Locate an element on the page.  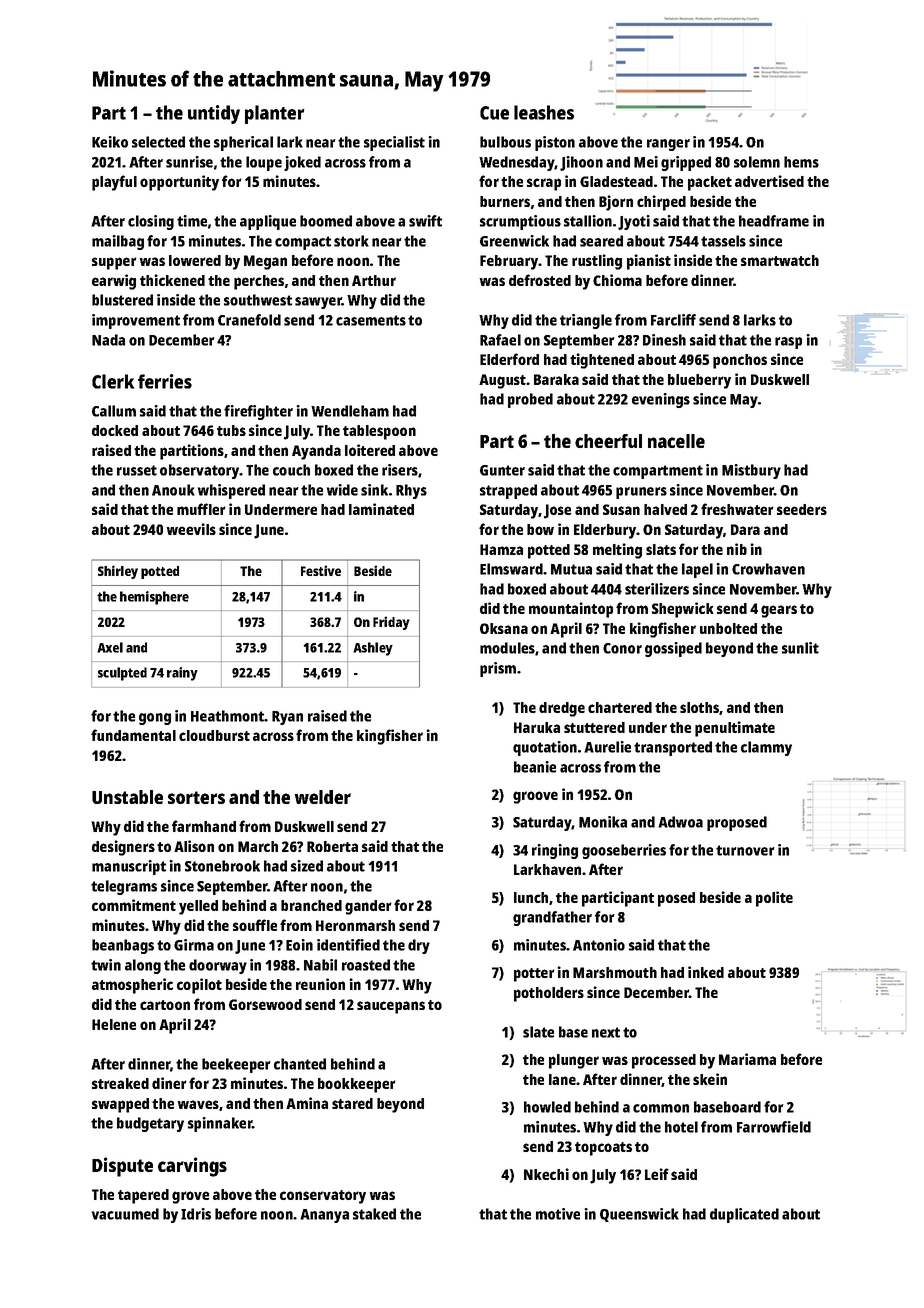
leashes is located at coordinates (544, 112).
